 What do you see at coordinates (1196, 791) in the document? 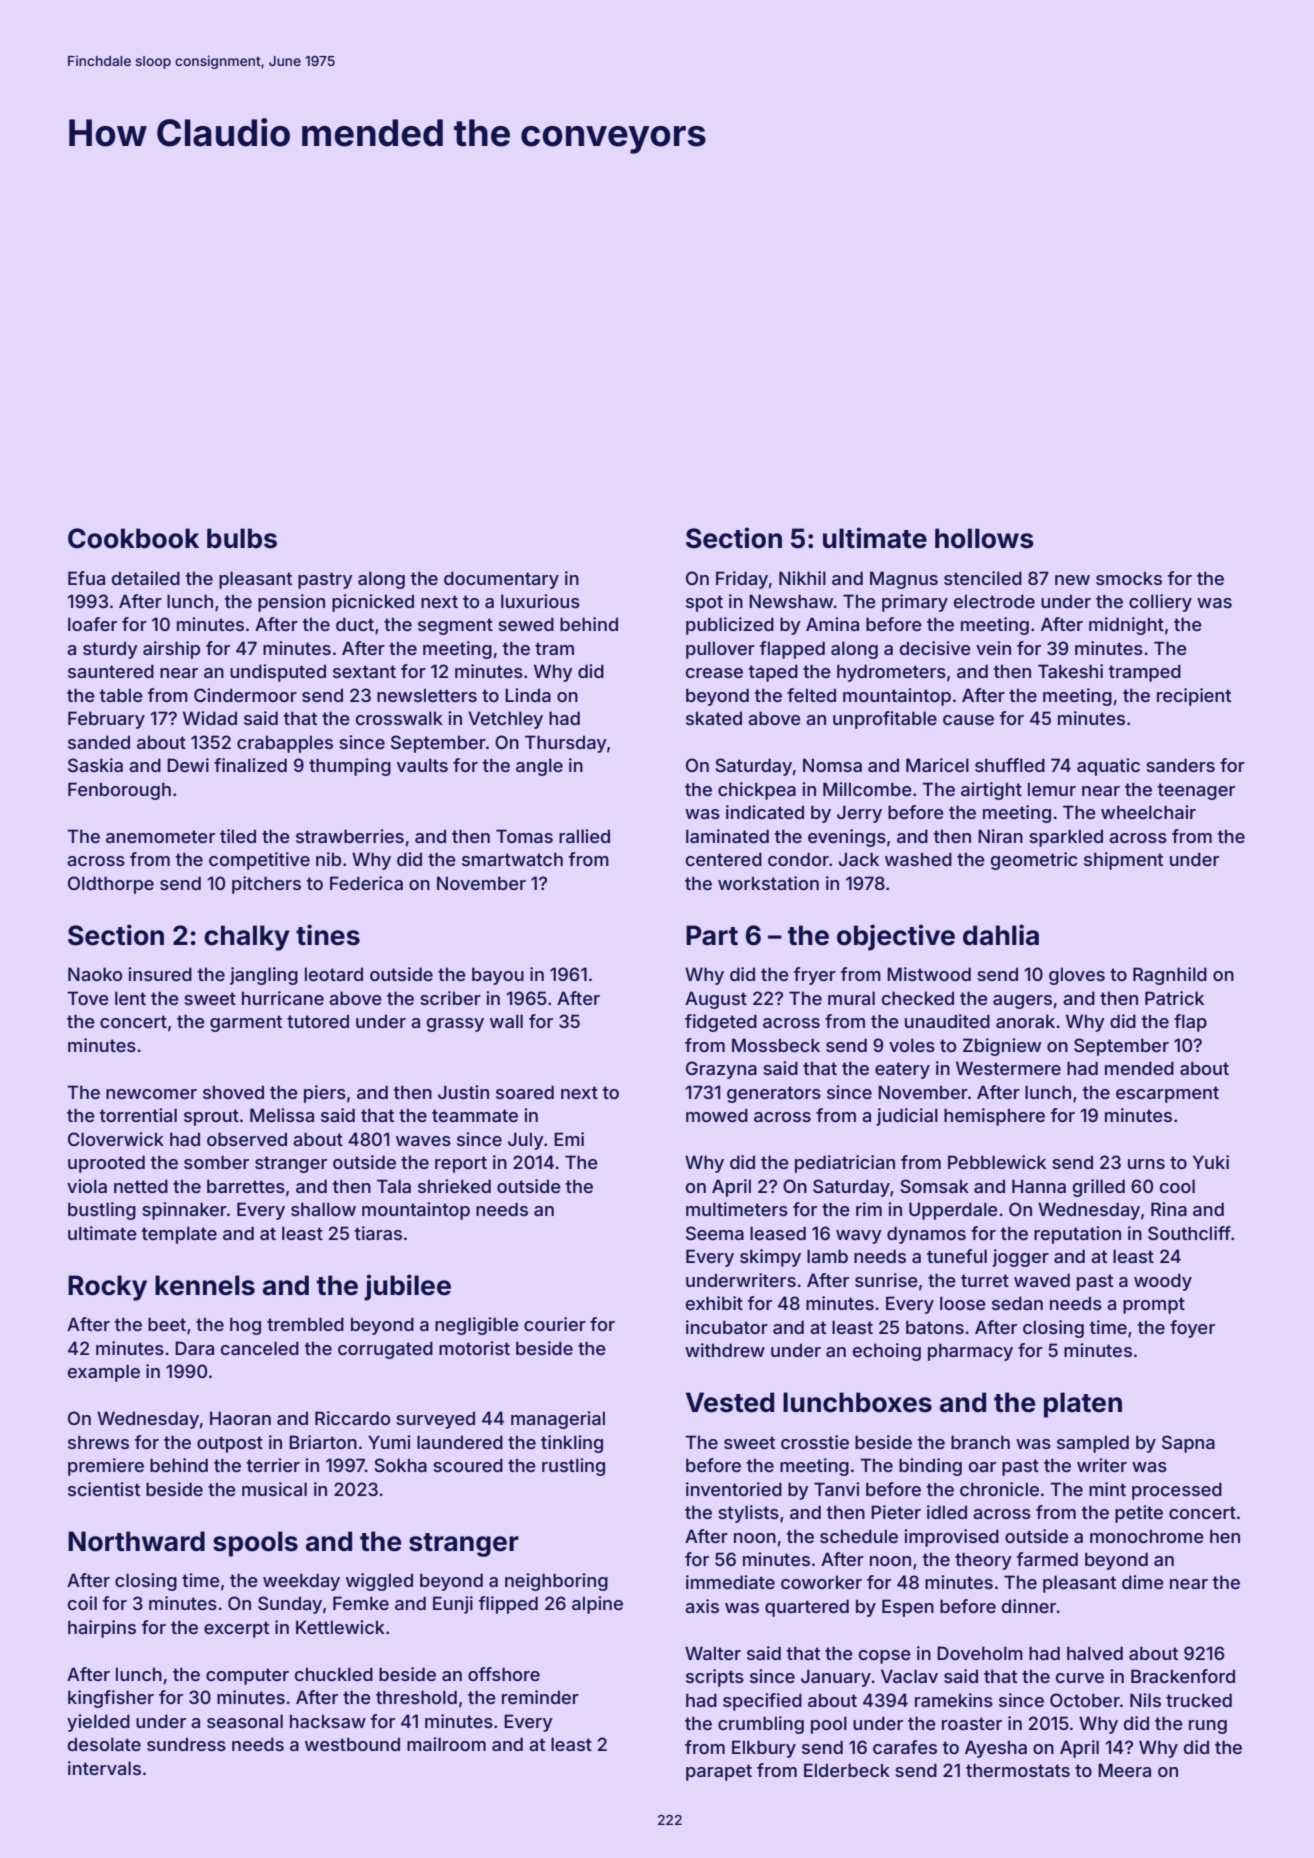
I see `teenager` at bounding box center [1196, 791].
